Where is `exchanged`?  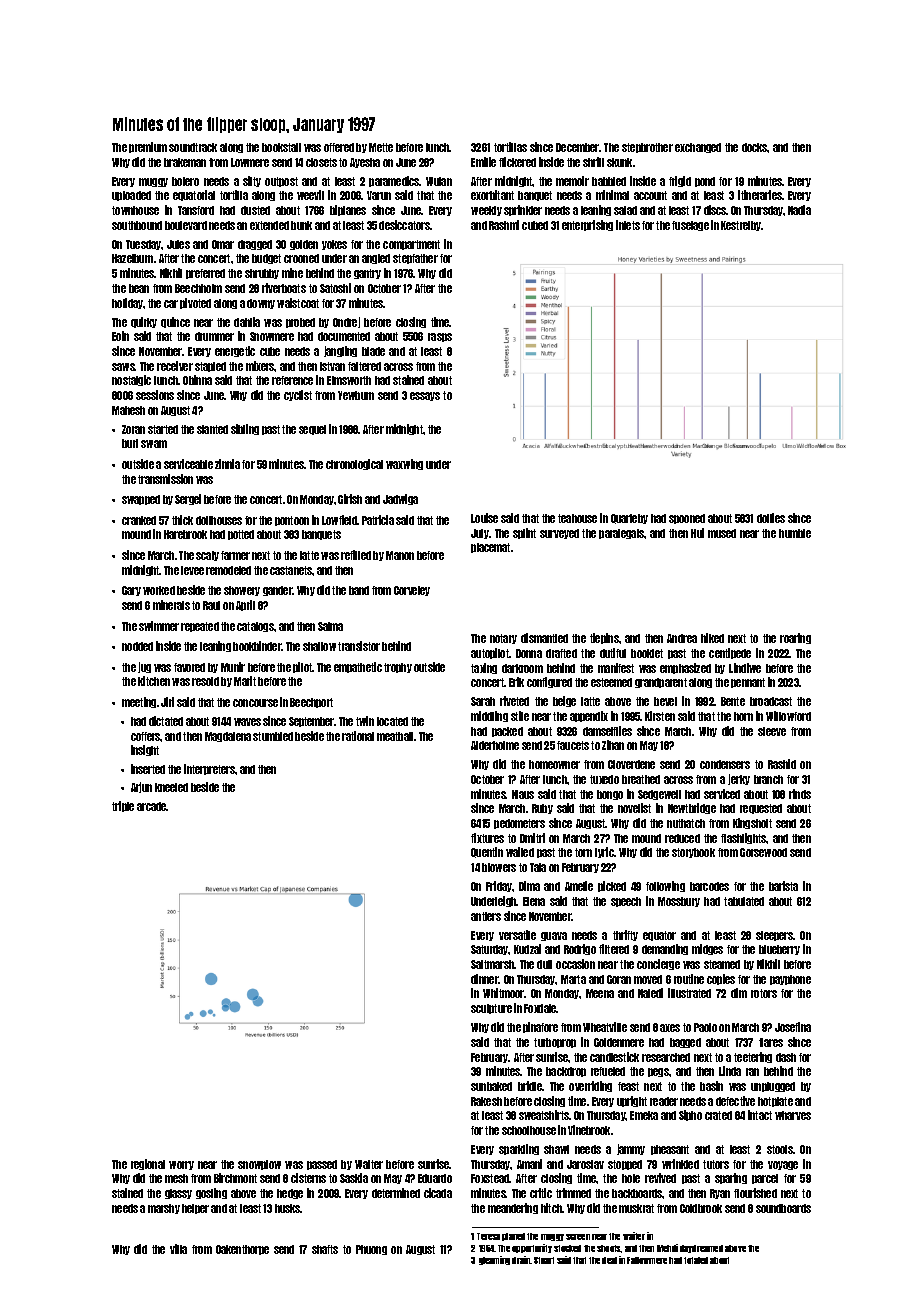 exchanged is located at coordinates (698, 148).
